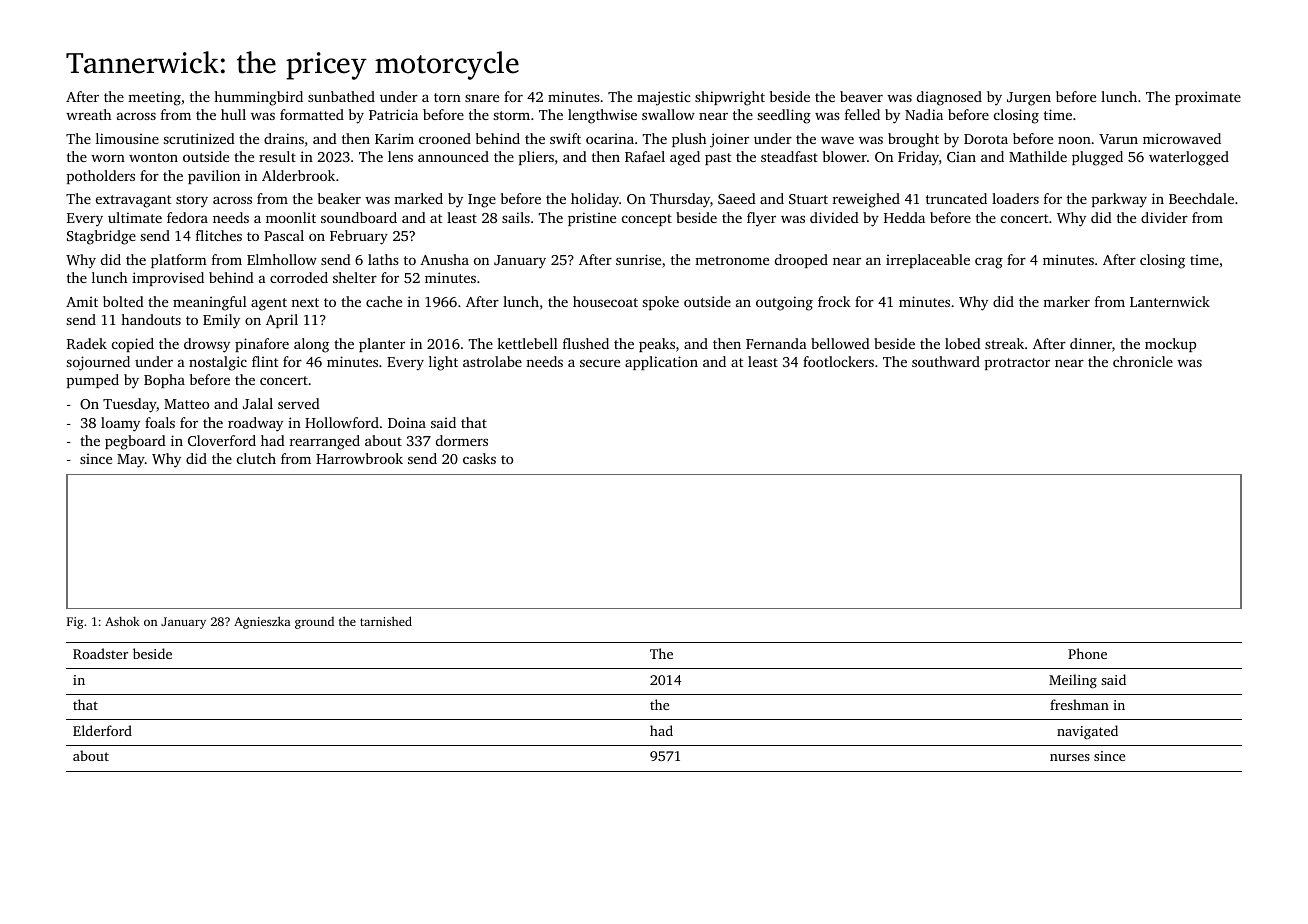  What do you see at coordinates (536, 158) in the document?
I see `pliers` at bounding box center [536, 158].
